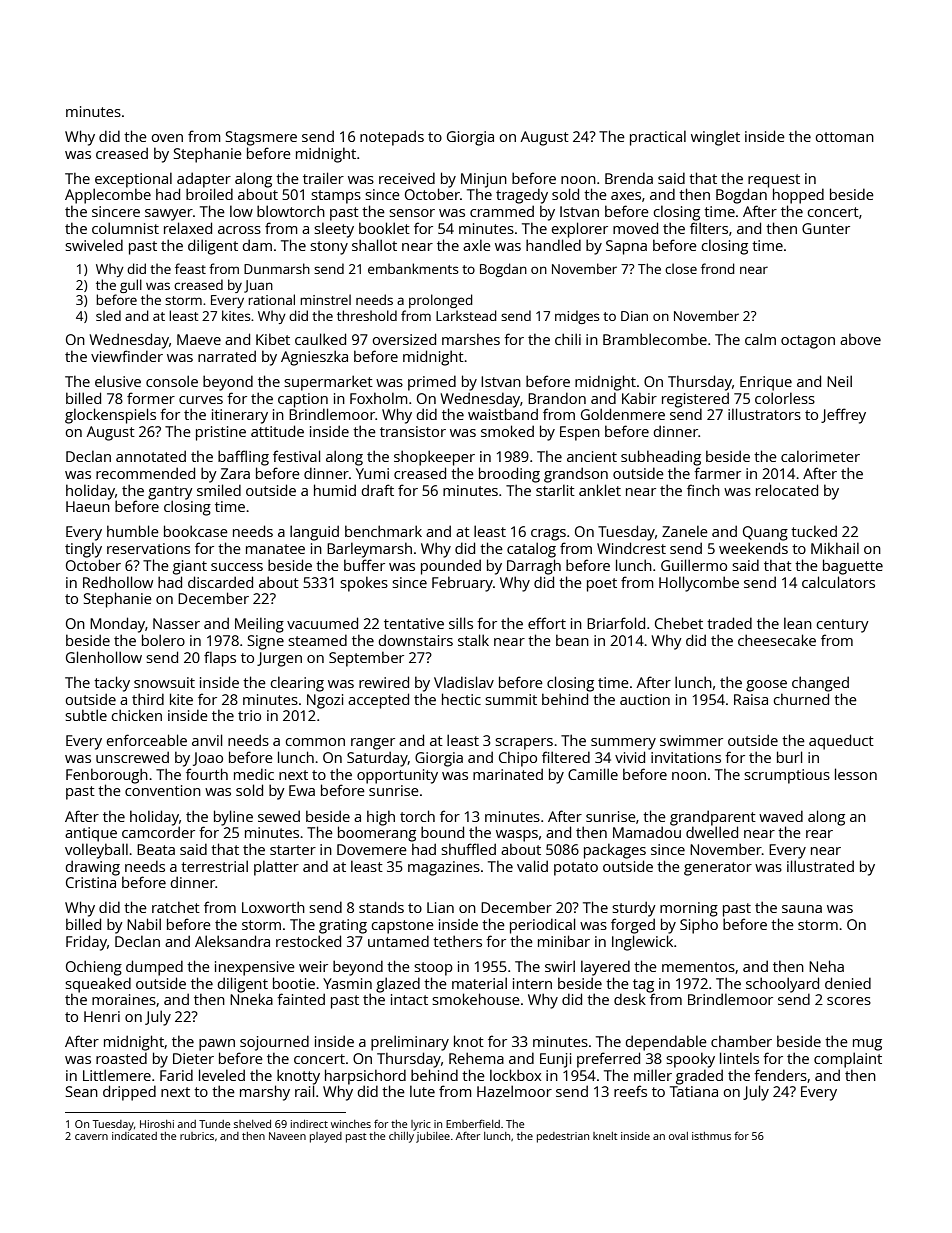 The image size is (952, 1233). What do you see at coordinates (843, 416) in the page?
I see `Jeffrey` at bounding box center [843, 416].
